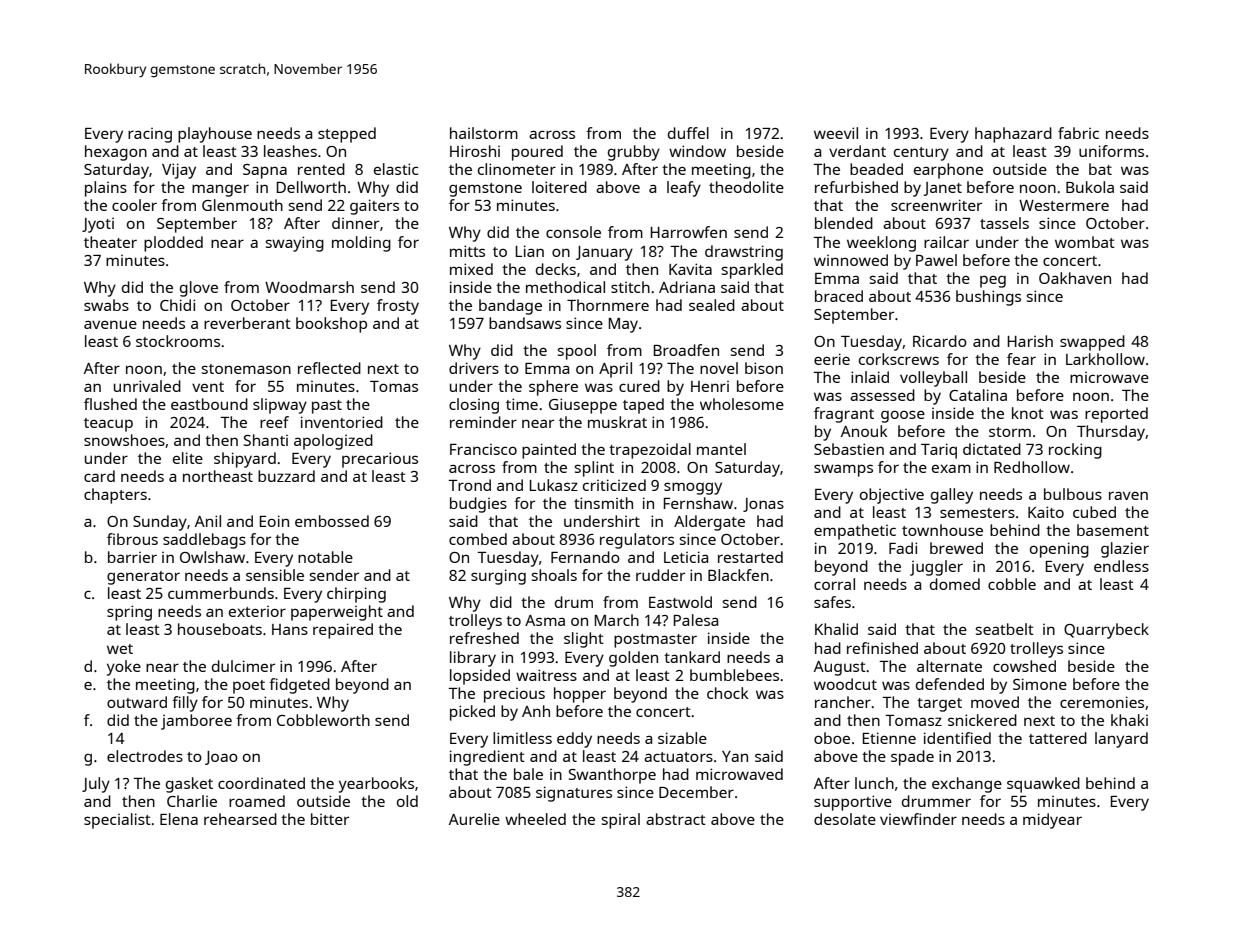  I want to click on reported, so click(1116, 415).
